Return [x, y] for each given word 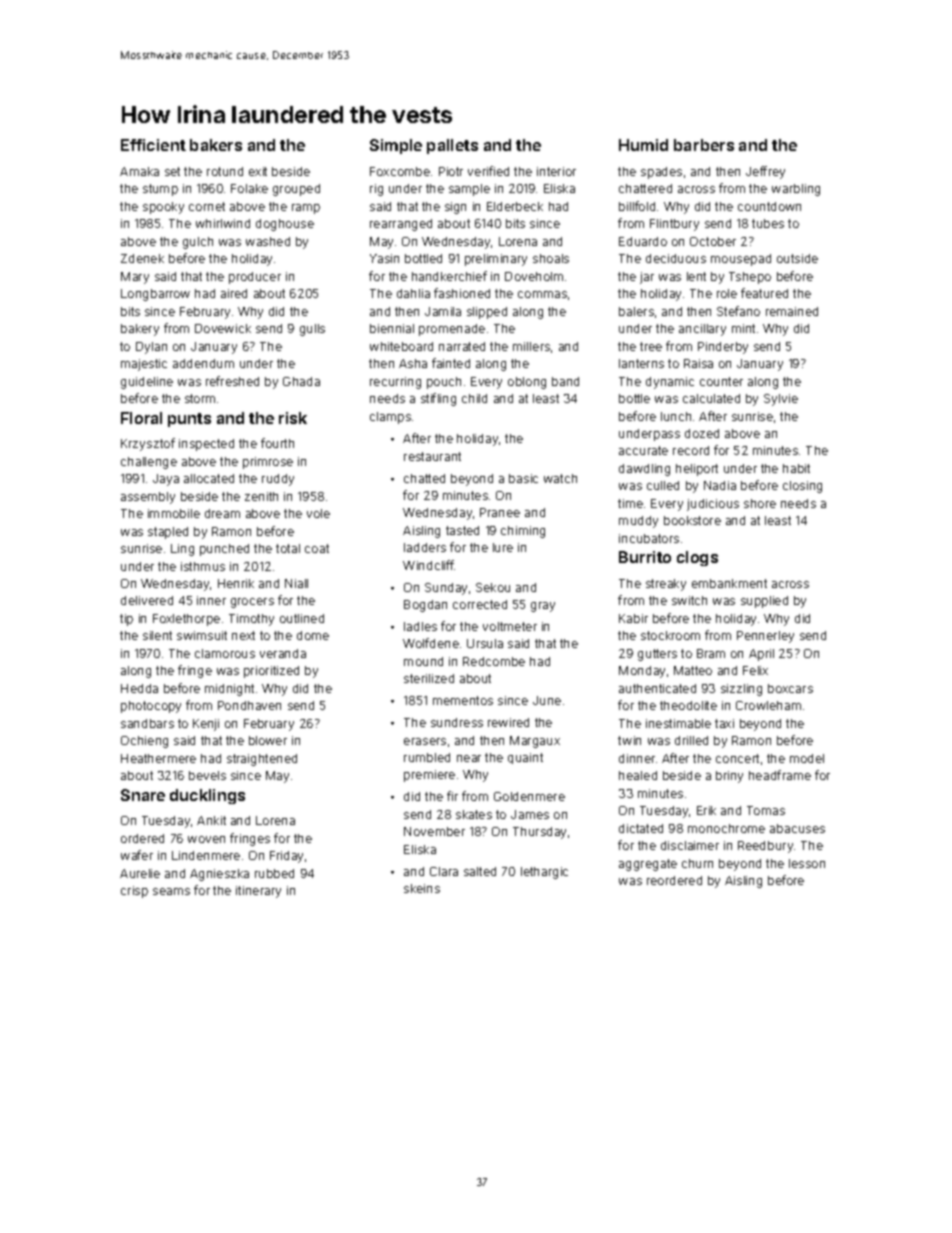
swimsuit [202, 635]
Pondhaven [249, 705]
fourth [277, 443]
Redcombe [494, 661]
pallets [452, 146]
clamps [390, 418]
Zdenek [142, 258]
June [547, 700]
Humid [643, 145]
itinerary [258, 892]
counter [721, 381]
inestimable [678, 723]
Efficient [153, 145]
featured [764, 293]
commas [542, 294]
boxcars [790, 688]
